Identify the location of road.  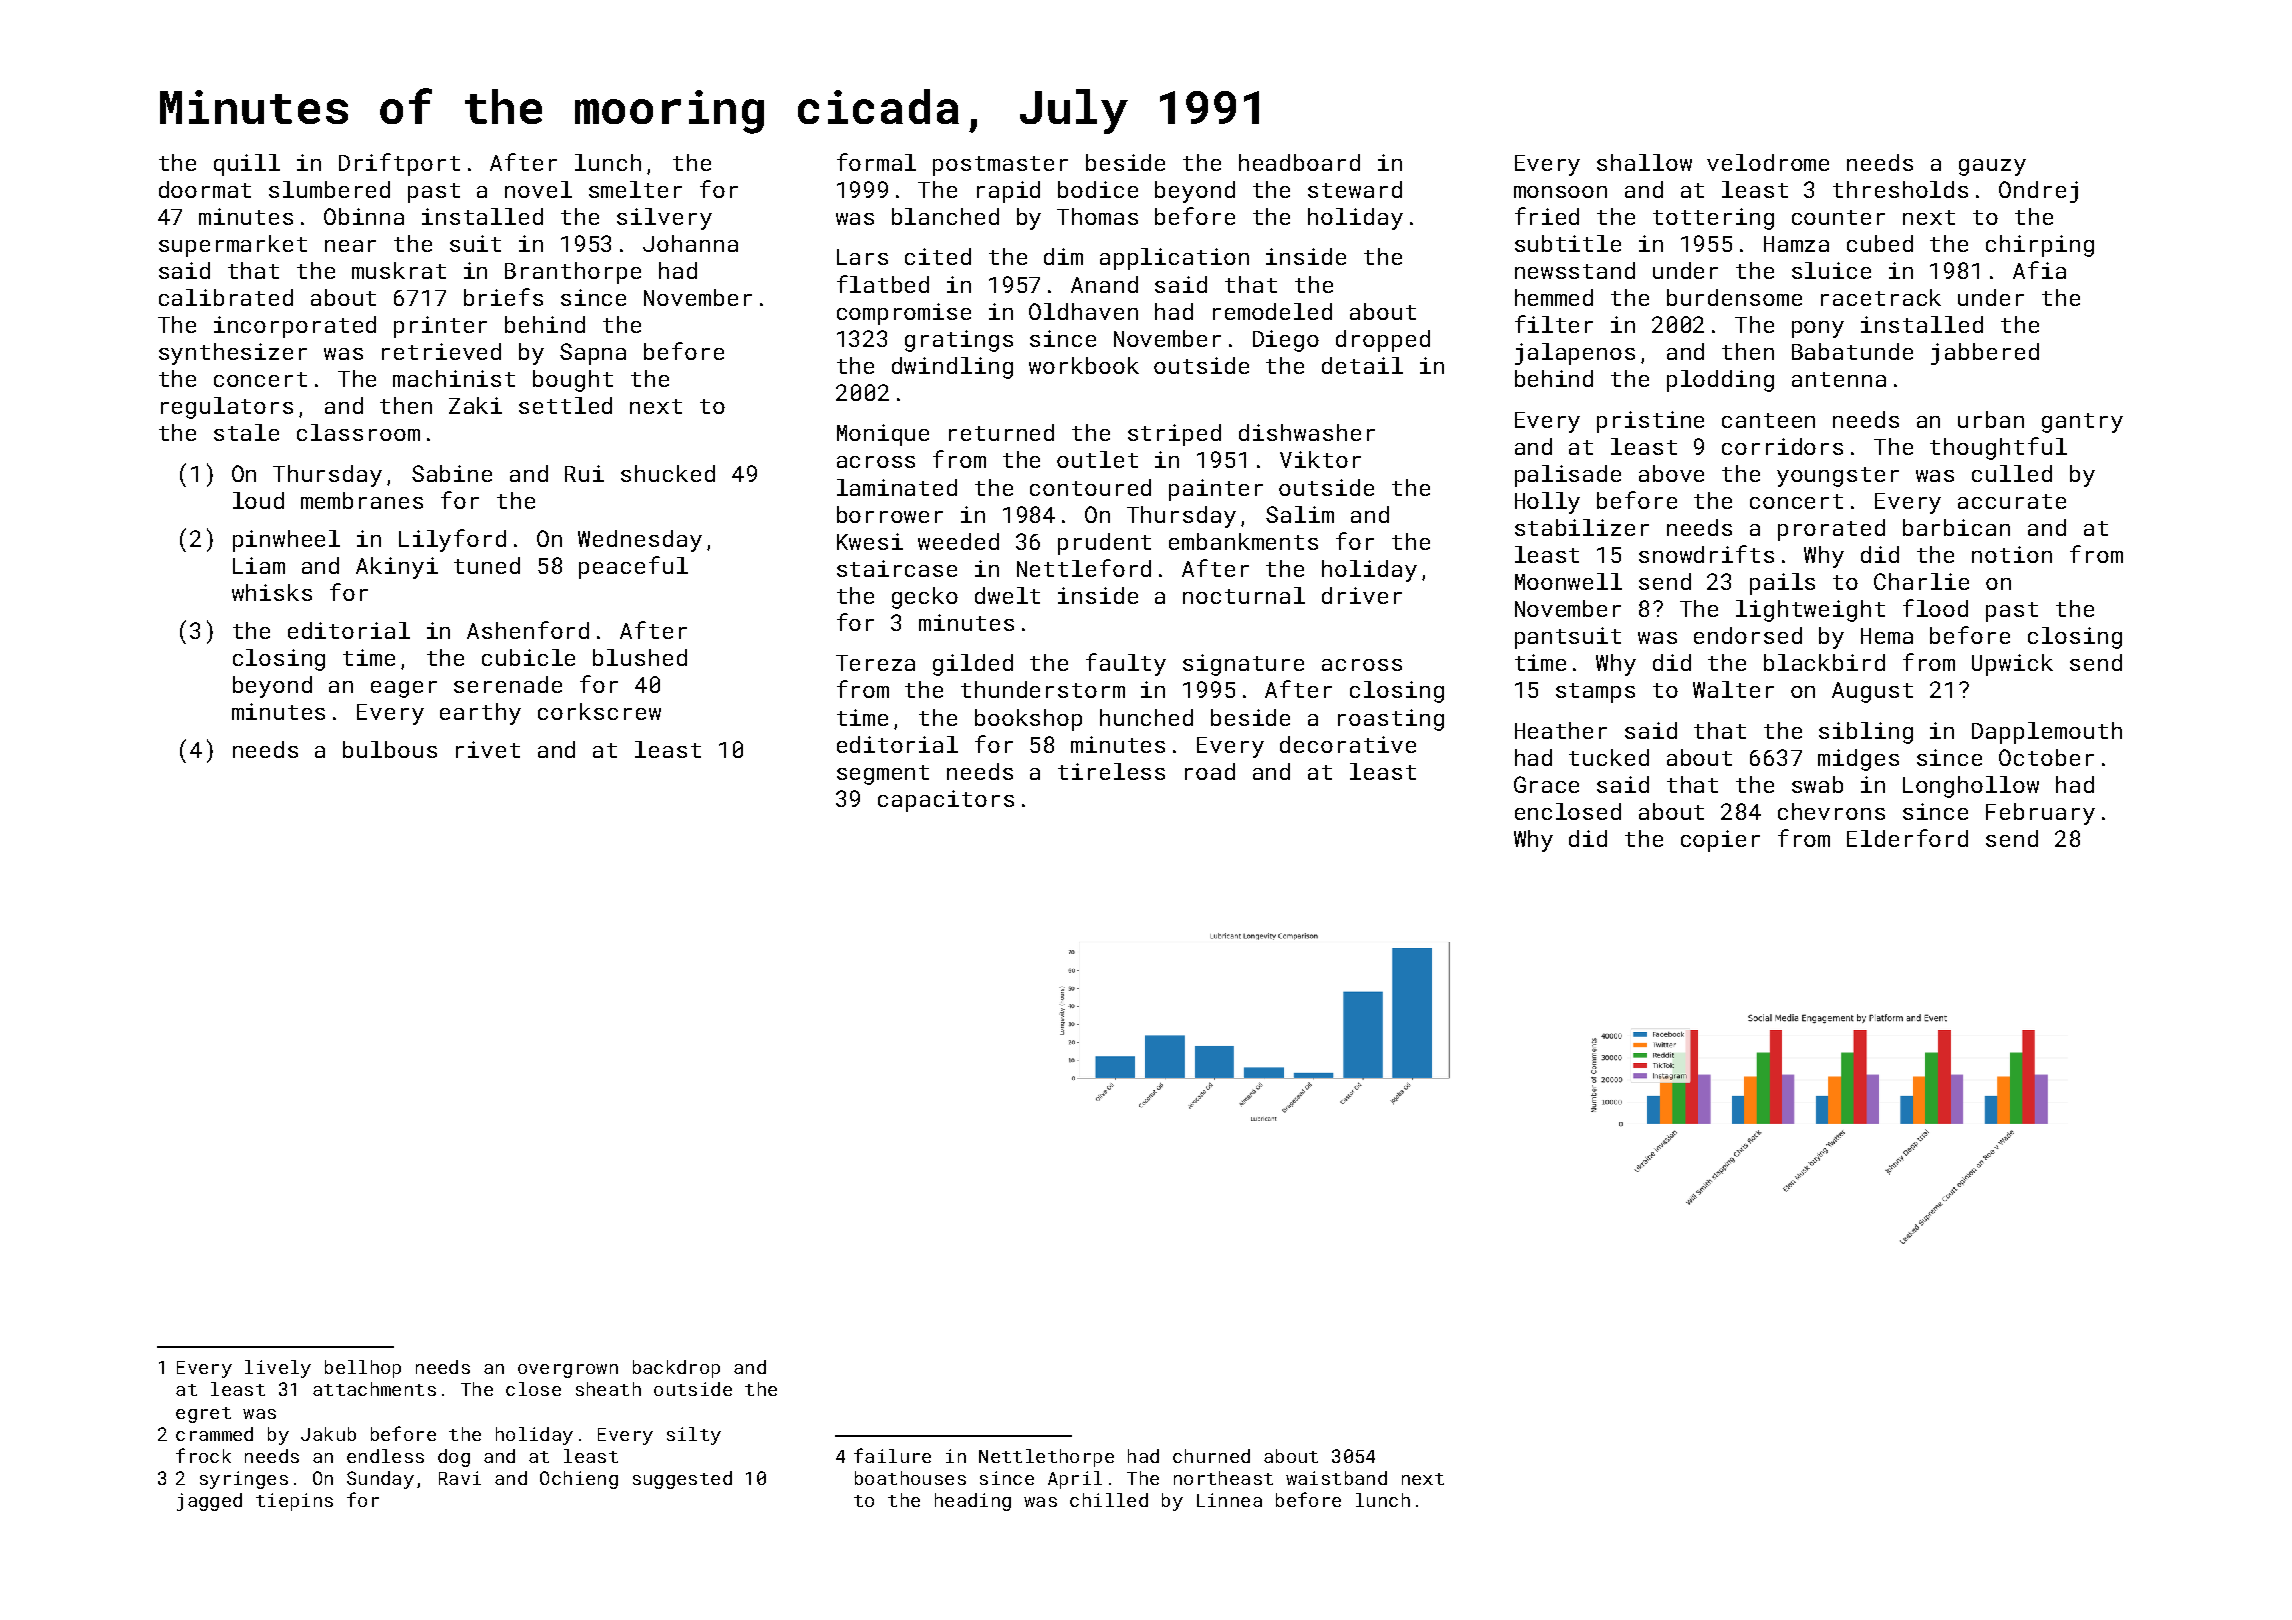
(1210, 771).
